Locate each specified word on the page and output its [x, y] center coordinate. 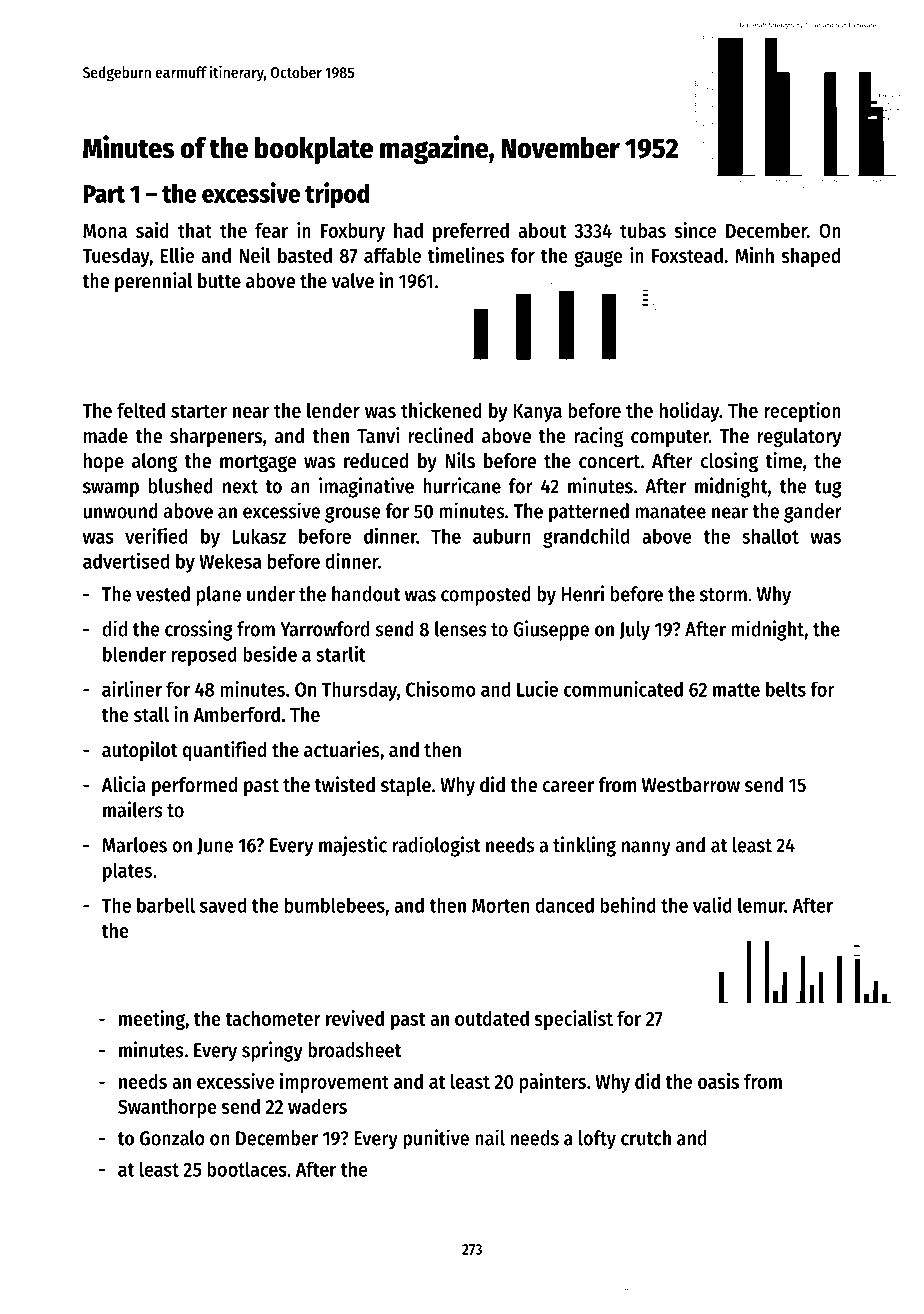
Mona [105, 231]
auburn [502, 536]
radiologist [436, 846]
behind [628, 905]
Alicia [124, 784]
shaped [810, 257]
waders [317, 1106]
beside [270, 654]
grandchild [586, 538]
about [542, 230]
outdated [492, 1018]
